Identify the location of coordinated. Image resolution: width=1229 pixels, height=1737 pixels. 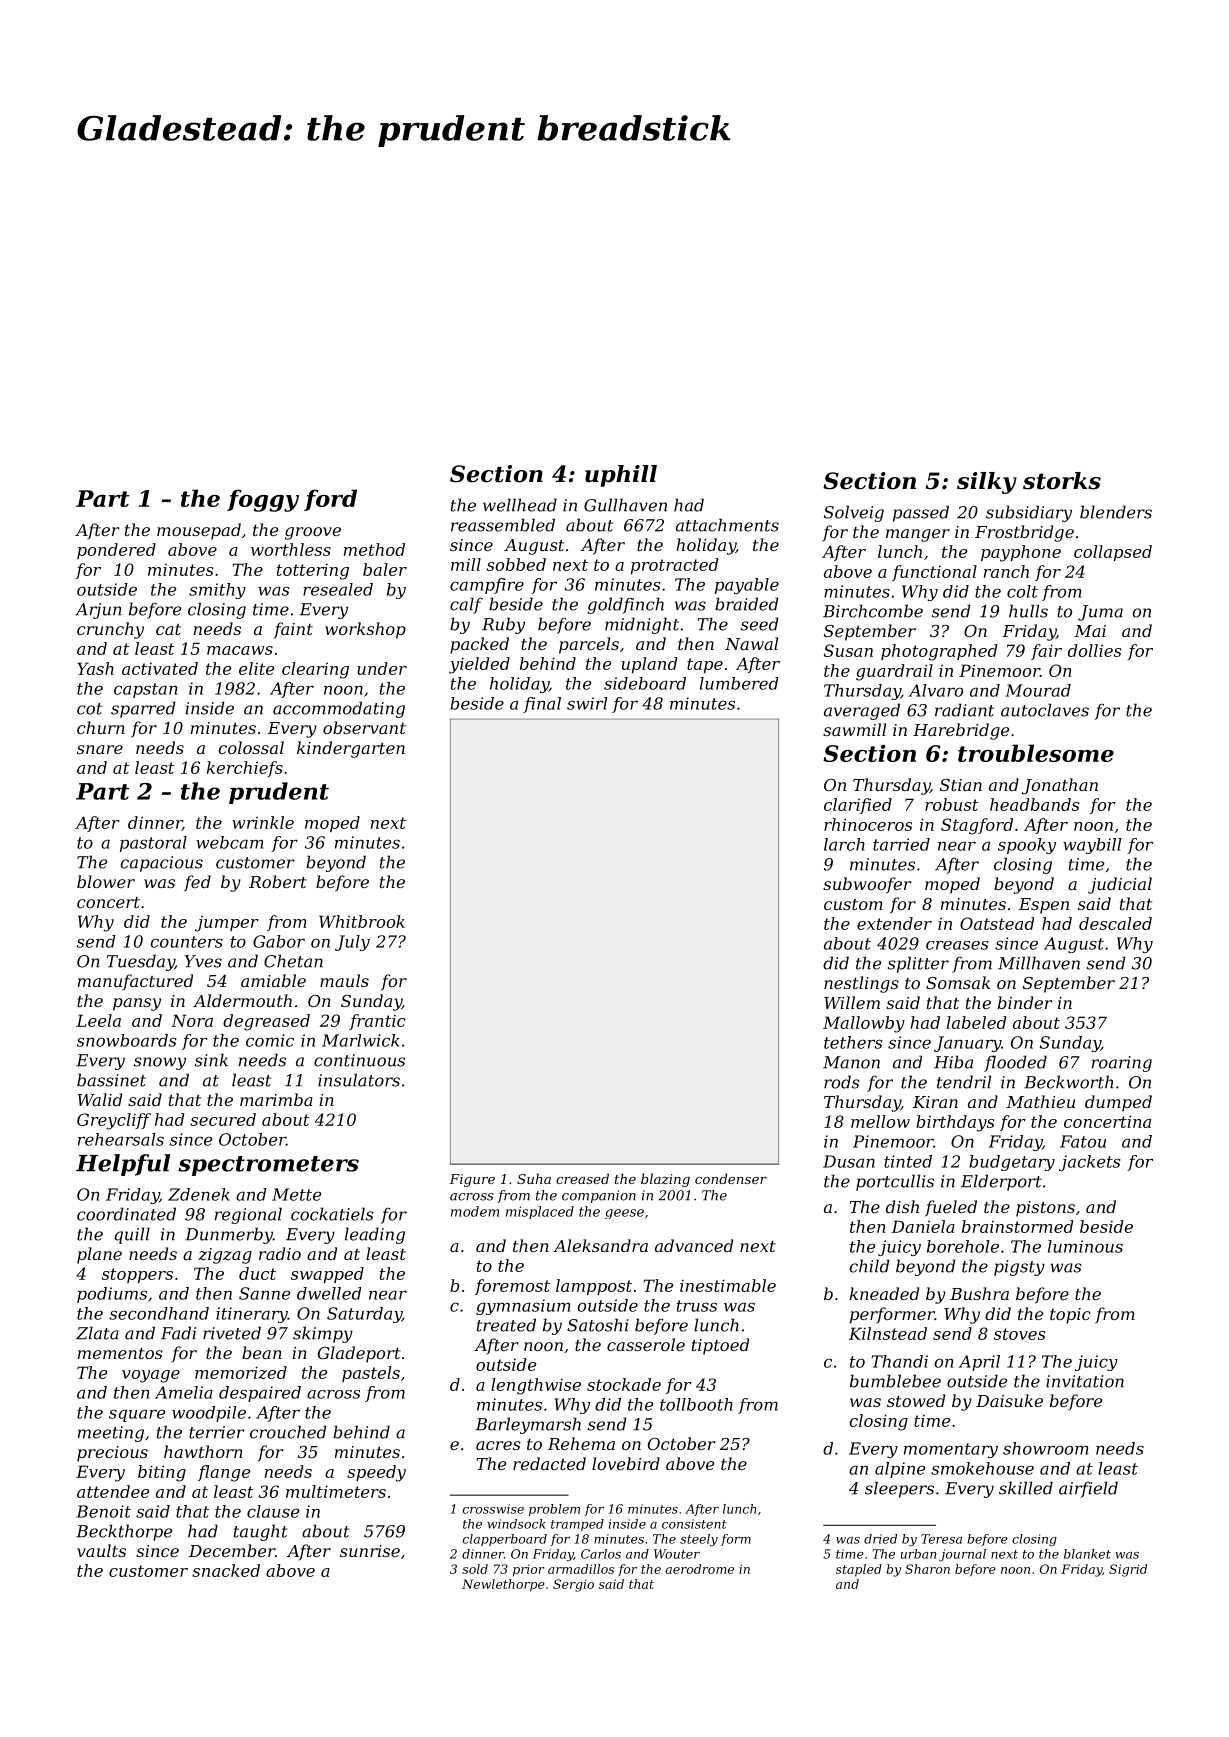
(126, 1214).
